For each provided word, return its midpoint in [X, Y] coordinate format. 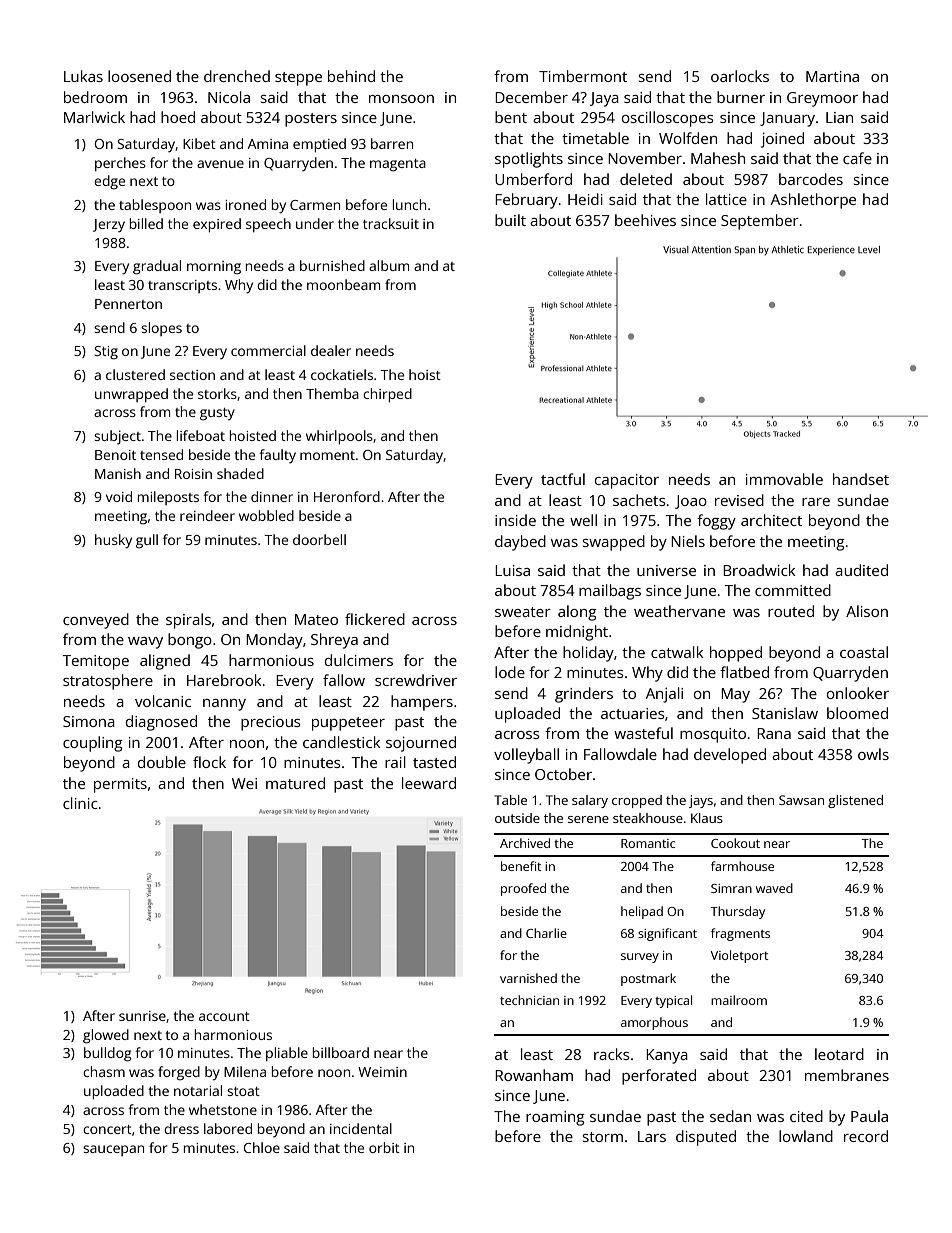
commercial [268, 350]
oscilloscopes [668, 119]
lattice [726, 199]
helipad [642, 912]
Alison [867, 611]
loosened [139, 76]
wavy [145, 643]
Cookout [735, 843]
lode [510, 672]
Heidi [585, 199]
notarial [198, 1090]
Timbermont [583, 76]
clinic [80, 803]
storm [603, 1137]
